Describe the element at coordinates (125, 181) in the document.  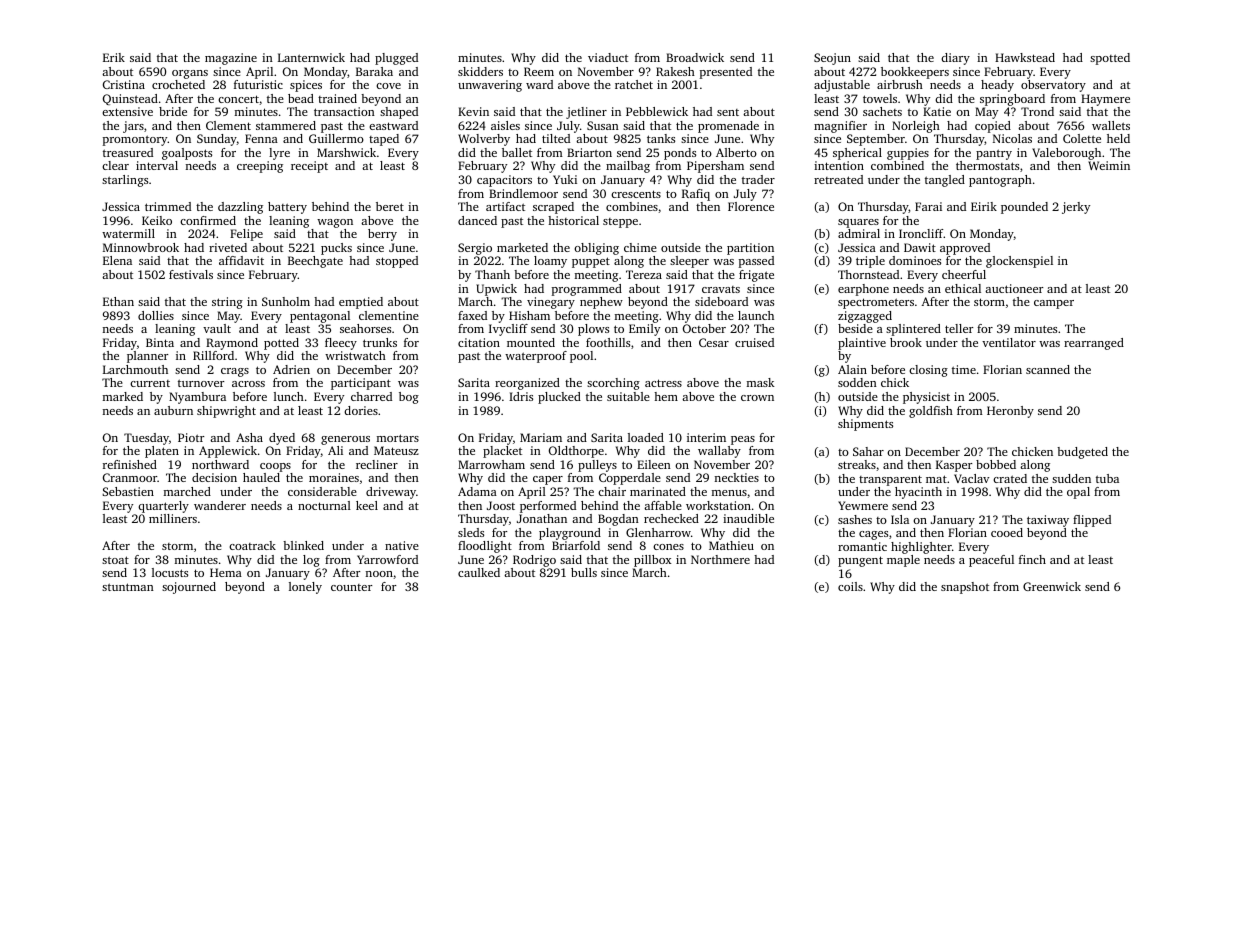
I see `starlings` at that location.
